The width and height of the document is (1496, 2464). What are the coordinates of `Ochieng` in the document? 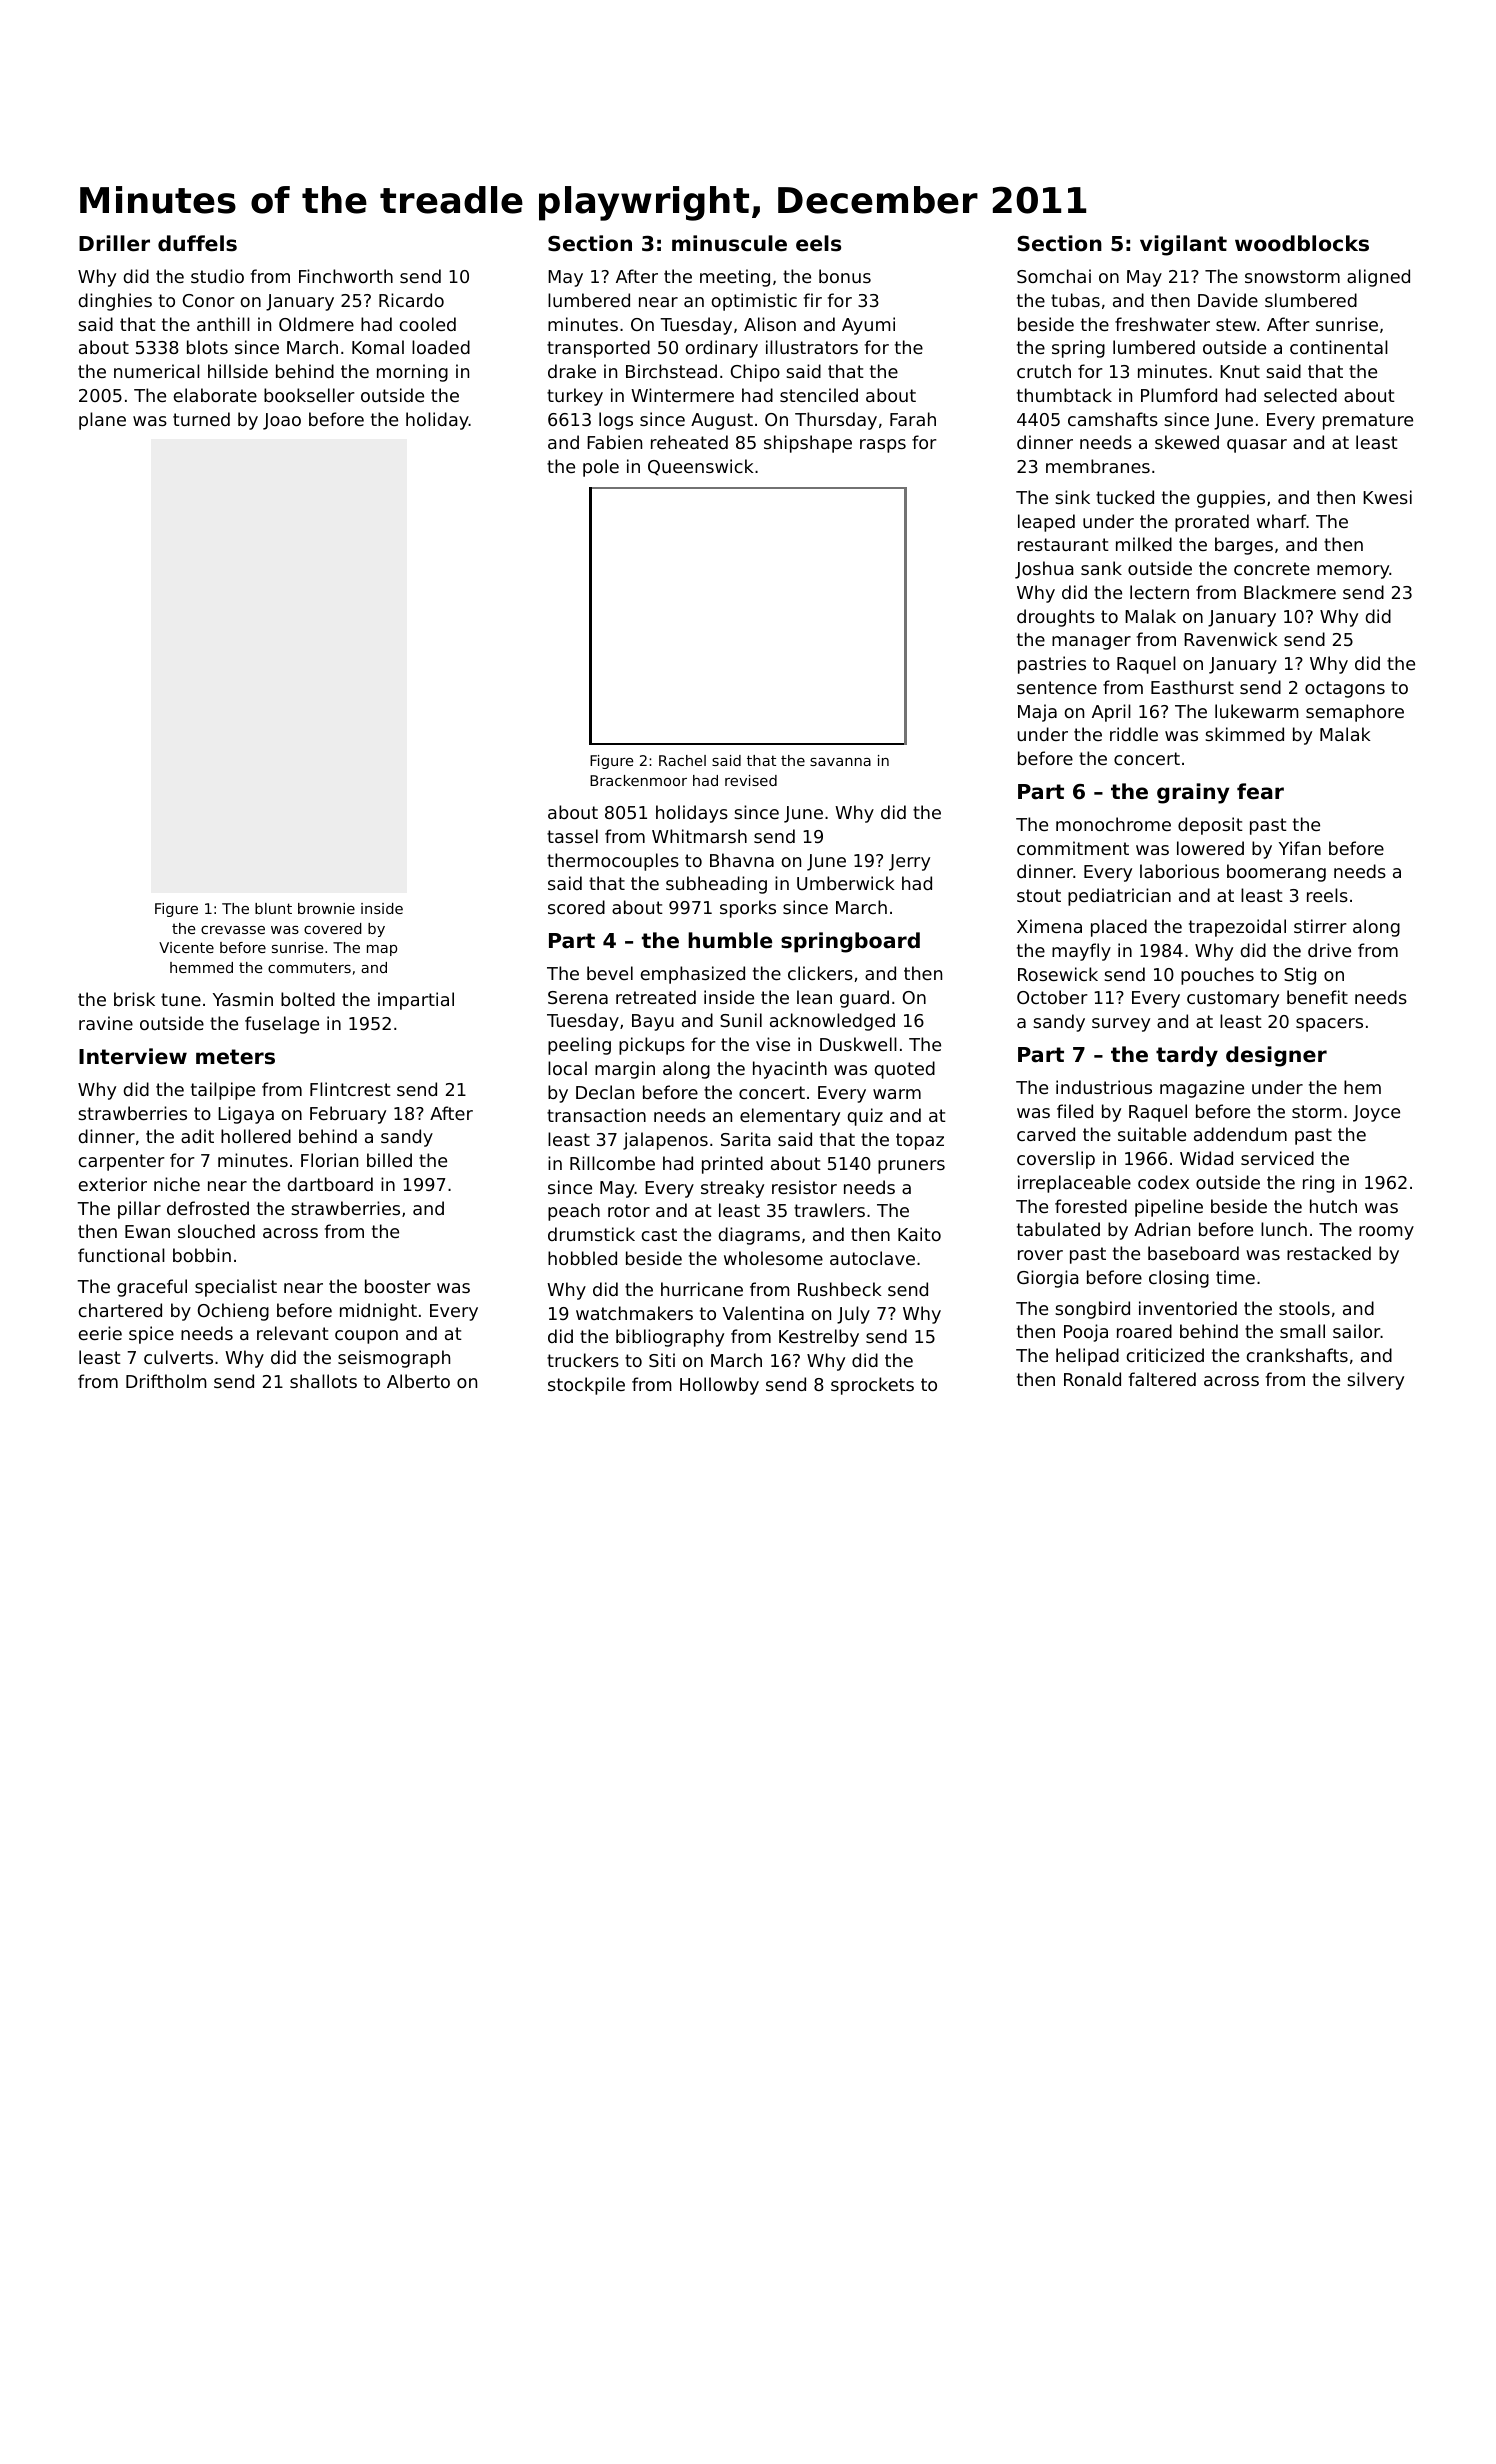 It's located at (233, 1312).
